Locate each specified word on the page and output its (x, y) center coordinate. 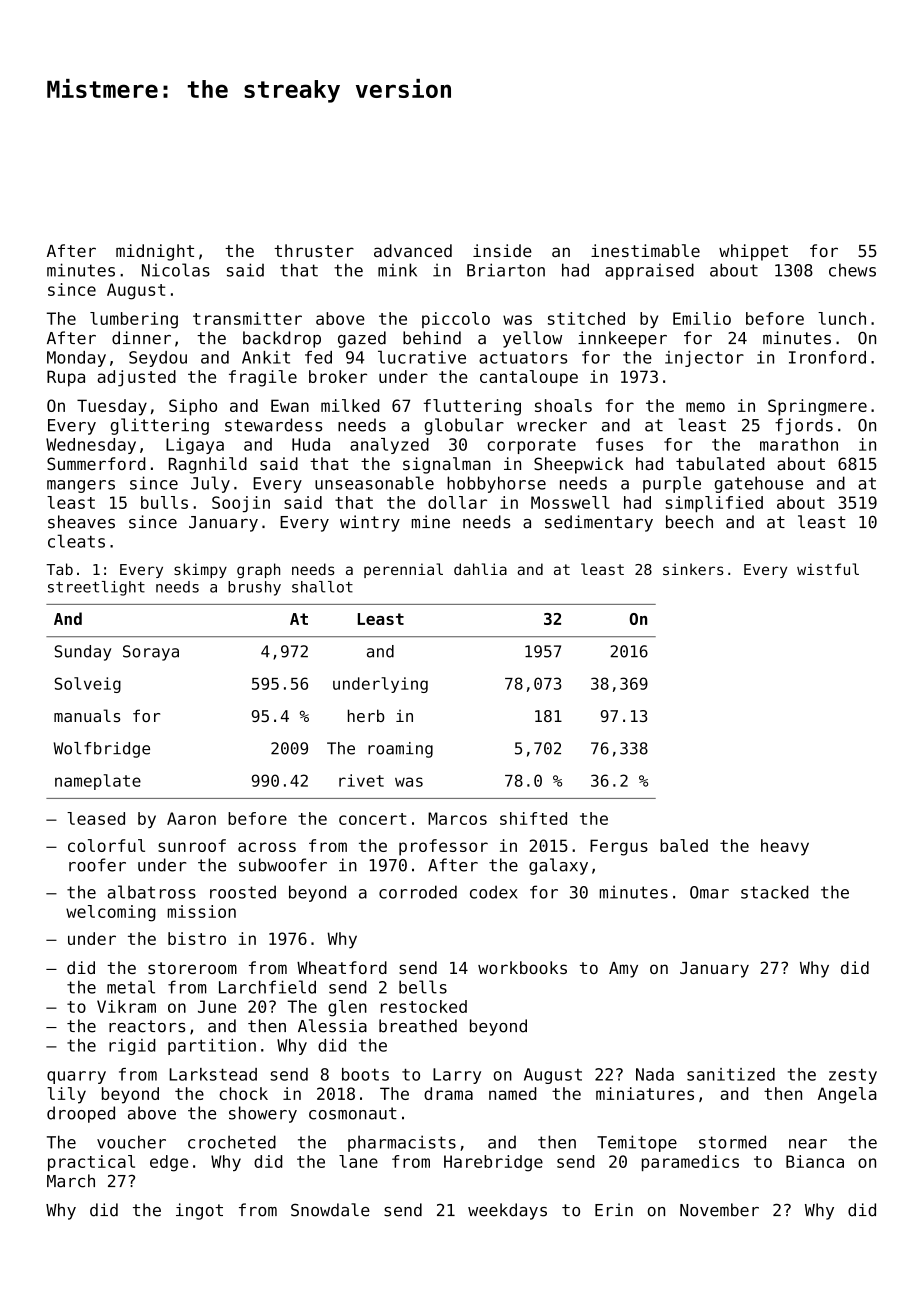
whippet (753, 252)
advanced (413, 250)
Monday (76, 359)
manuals (87, 715)
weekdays (507, 1211)
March (71, 1181)
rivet (361, 780)
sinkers (693, 569)
